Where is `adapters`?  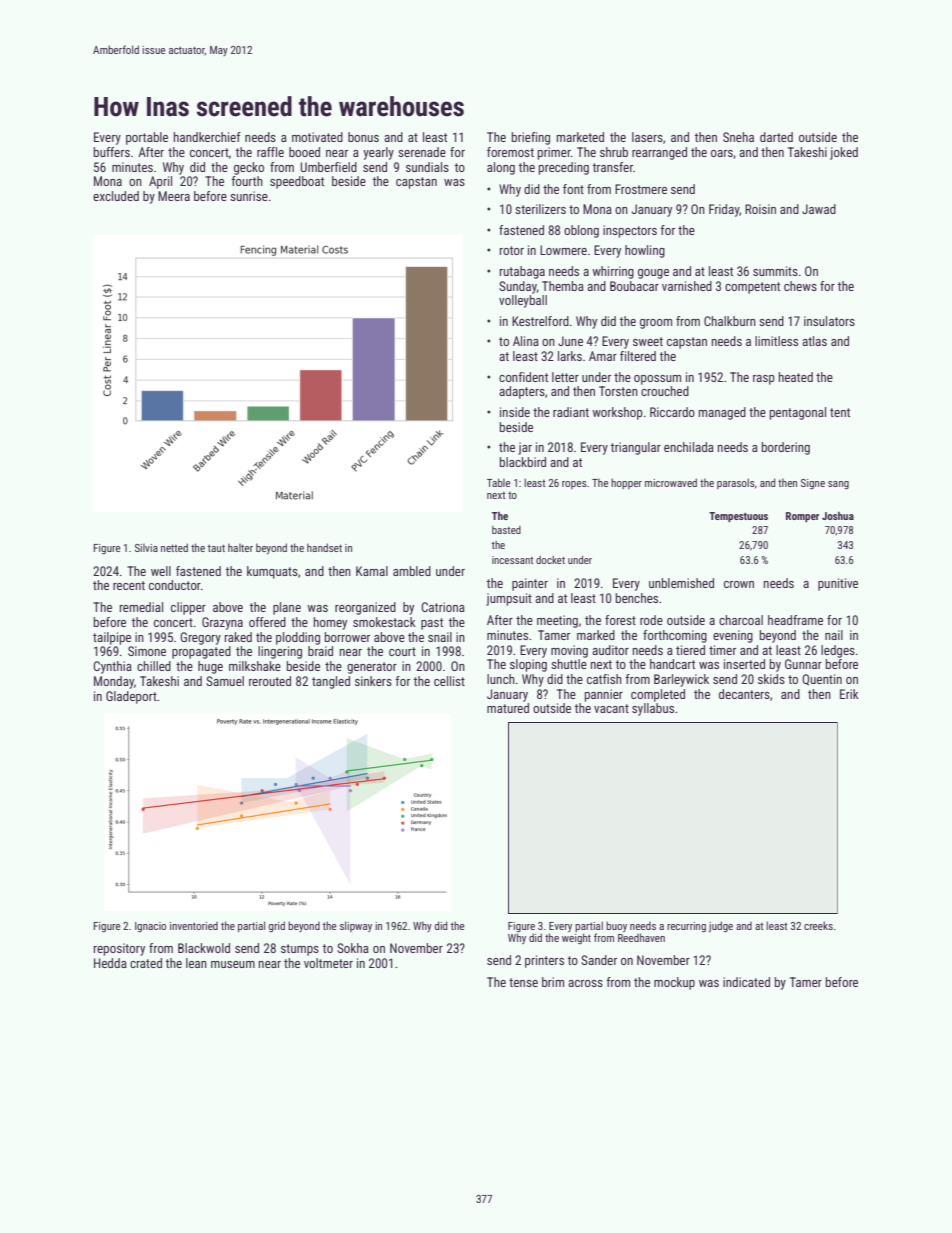 adapters is located at coordinates (522, 392).
